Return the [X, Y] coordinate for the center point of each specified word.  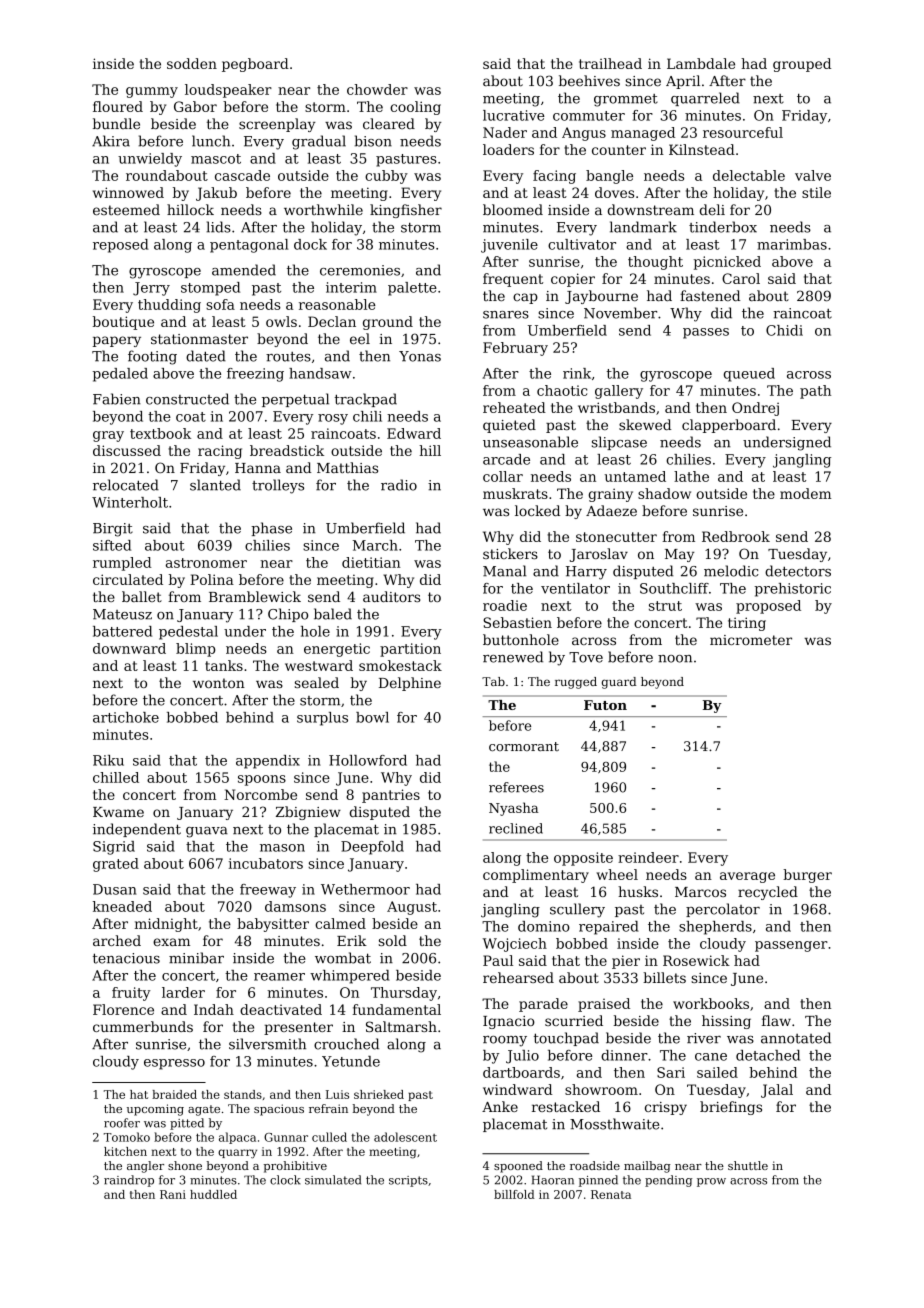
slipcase [619, 443]
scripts [408, 1181]
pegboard [255, 65]
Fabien [117, 399]
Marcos [700, 892]
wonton [219, 683]
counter [619, 150]
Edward [414, 433]
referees [516, 787]
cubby [386, 177]
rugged [576, 683]
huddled [213, 1194]
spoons [262, 780]
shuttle [748, 1165]
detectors [798, 571]
